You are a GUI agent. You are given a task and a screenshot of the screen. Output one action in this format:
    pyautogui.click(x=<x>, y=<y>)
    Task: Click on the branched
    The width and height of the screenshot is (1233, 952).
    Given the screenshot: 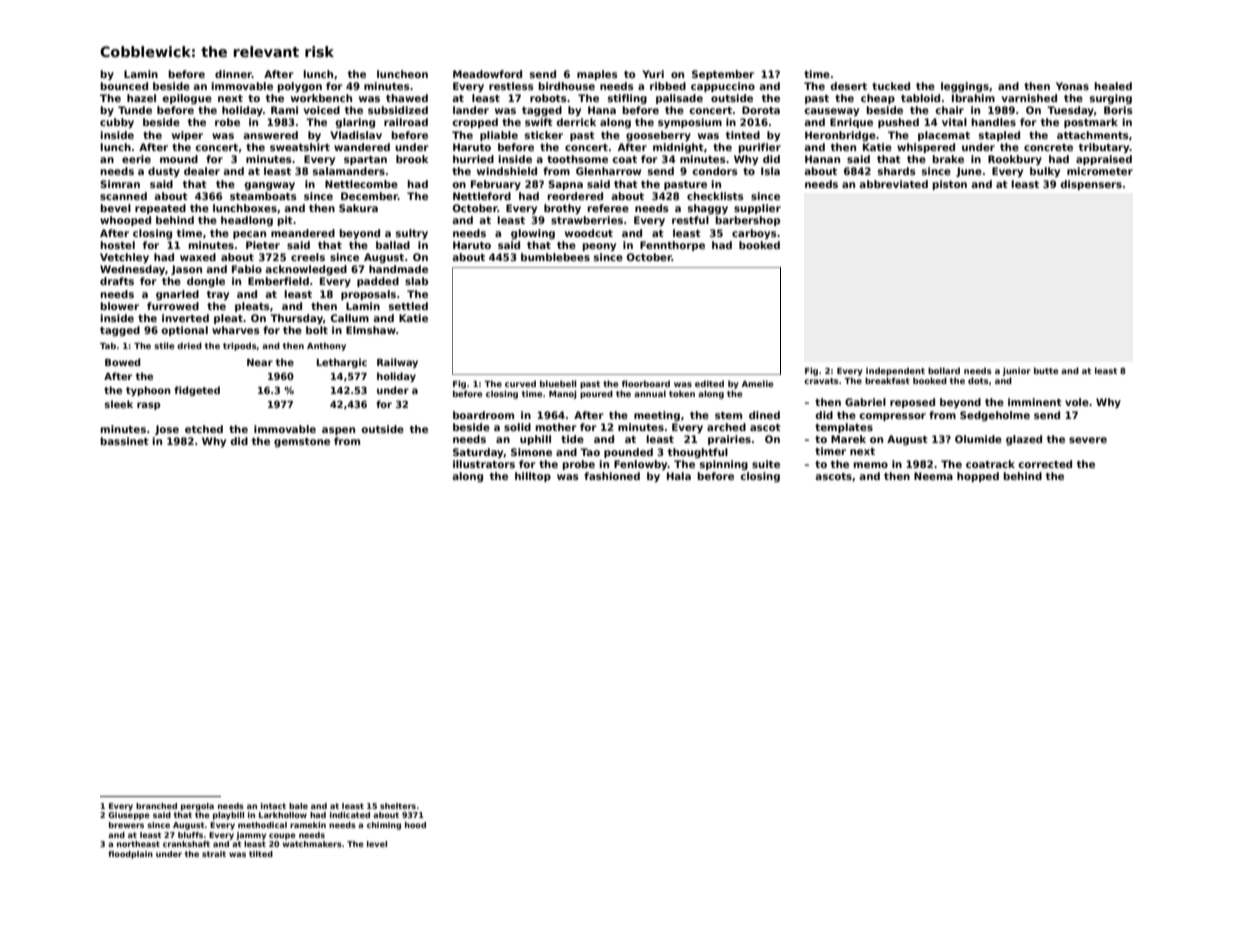 What is the action you would take?
    pyautogui.click(x=156, y=806)
